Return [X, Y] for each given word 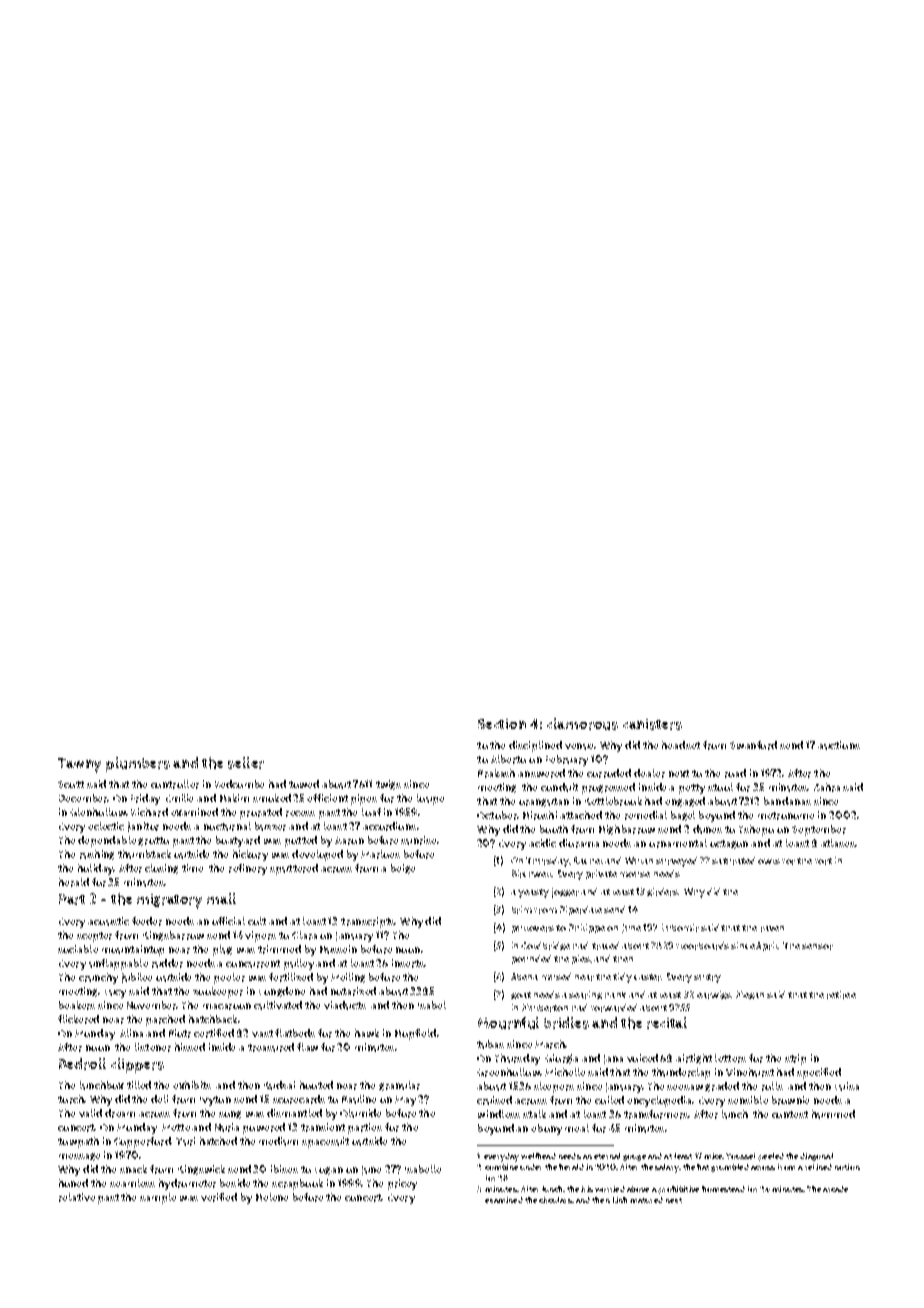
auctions [839, 745]
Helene [272, 1197]
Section [502, 724]
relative [77, 1197]
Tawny [79, 765]
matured [646, 1200]
